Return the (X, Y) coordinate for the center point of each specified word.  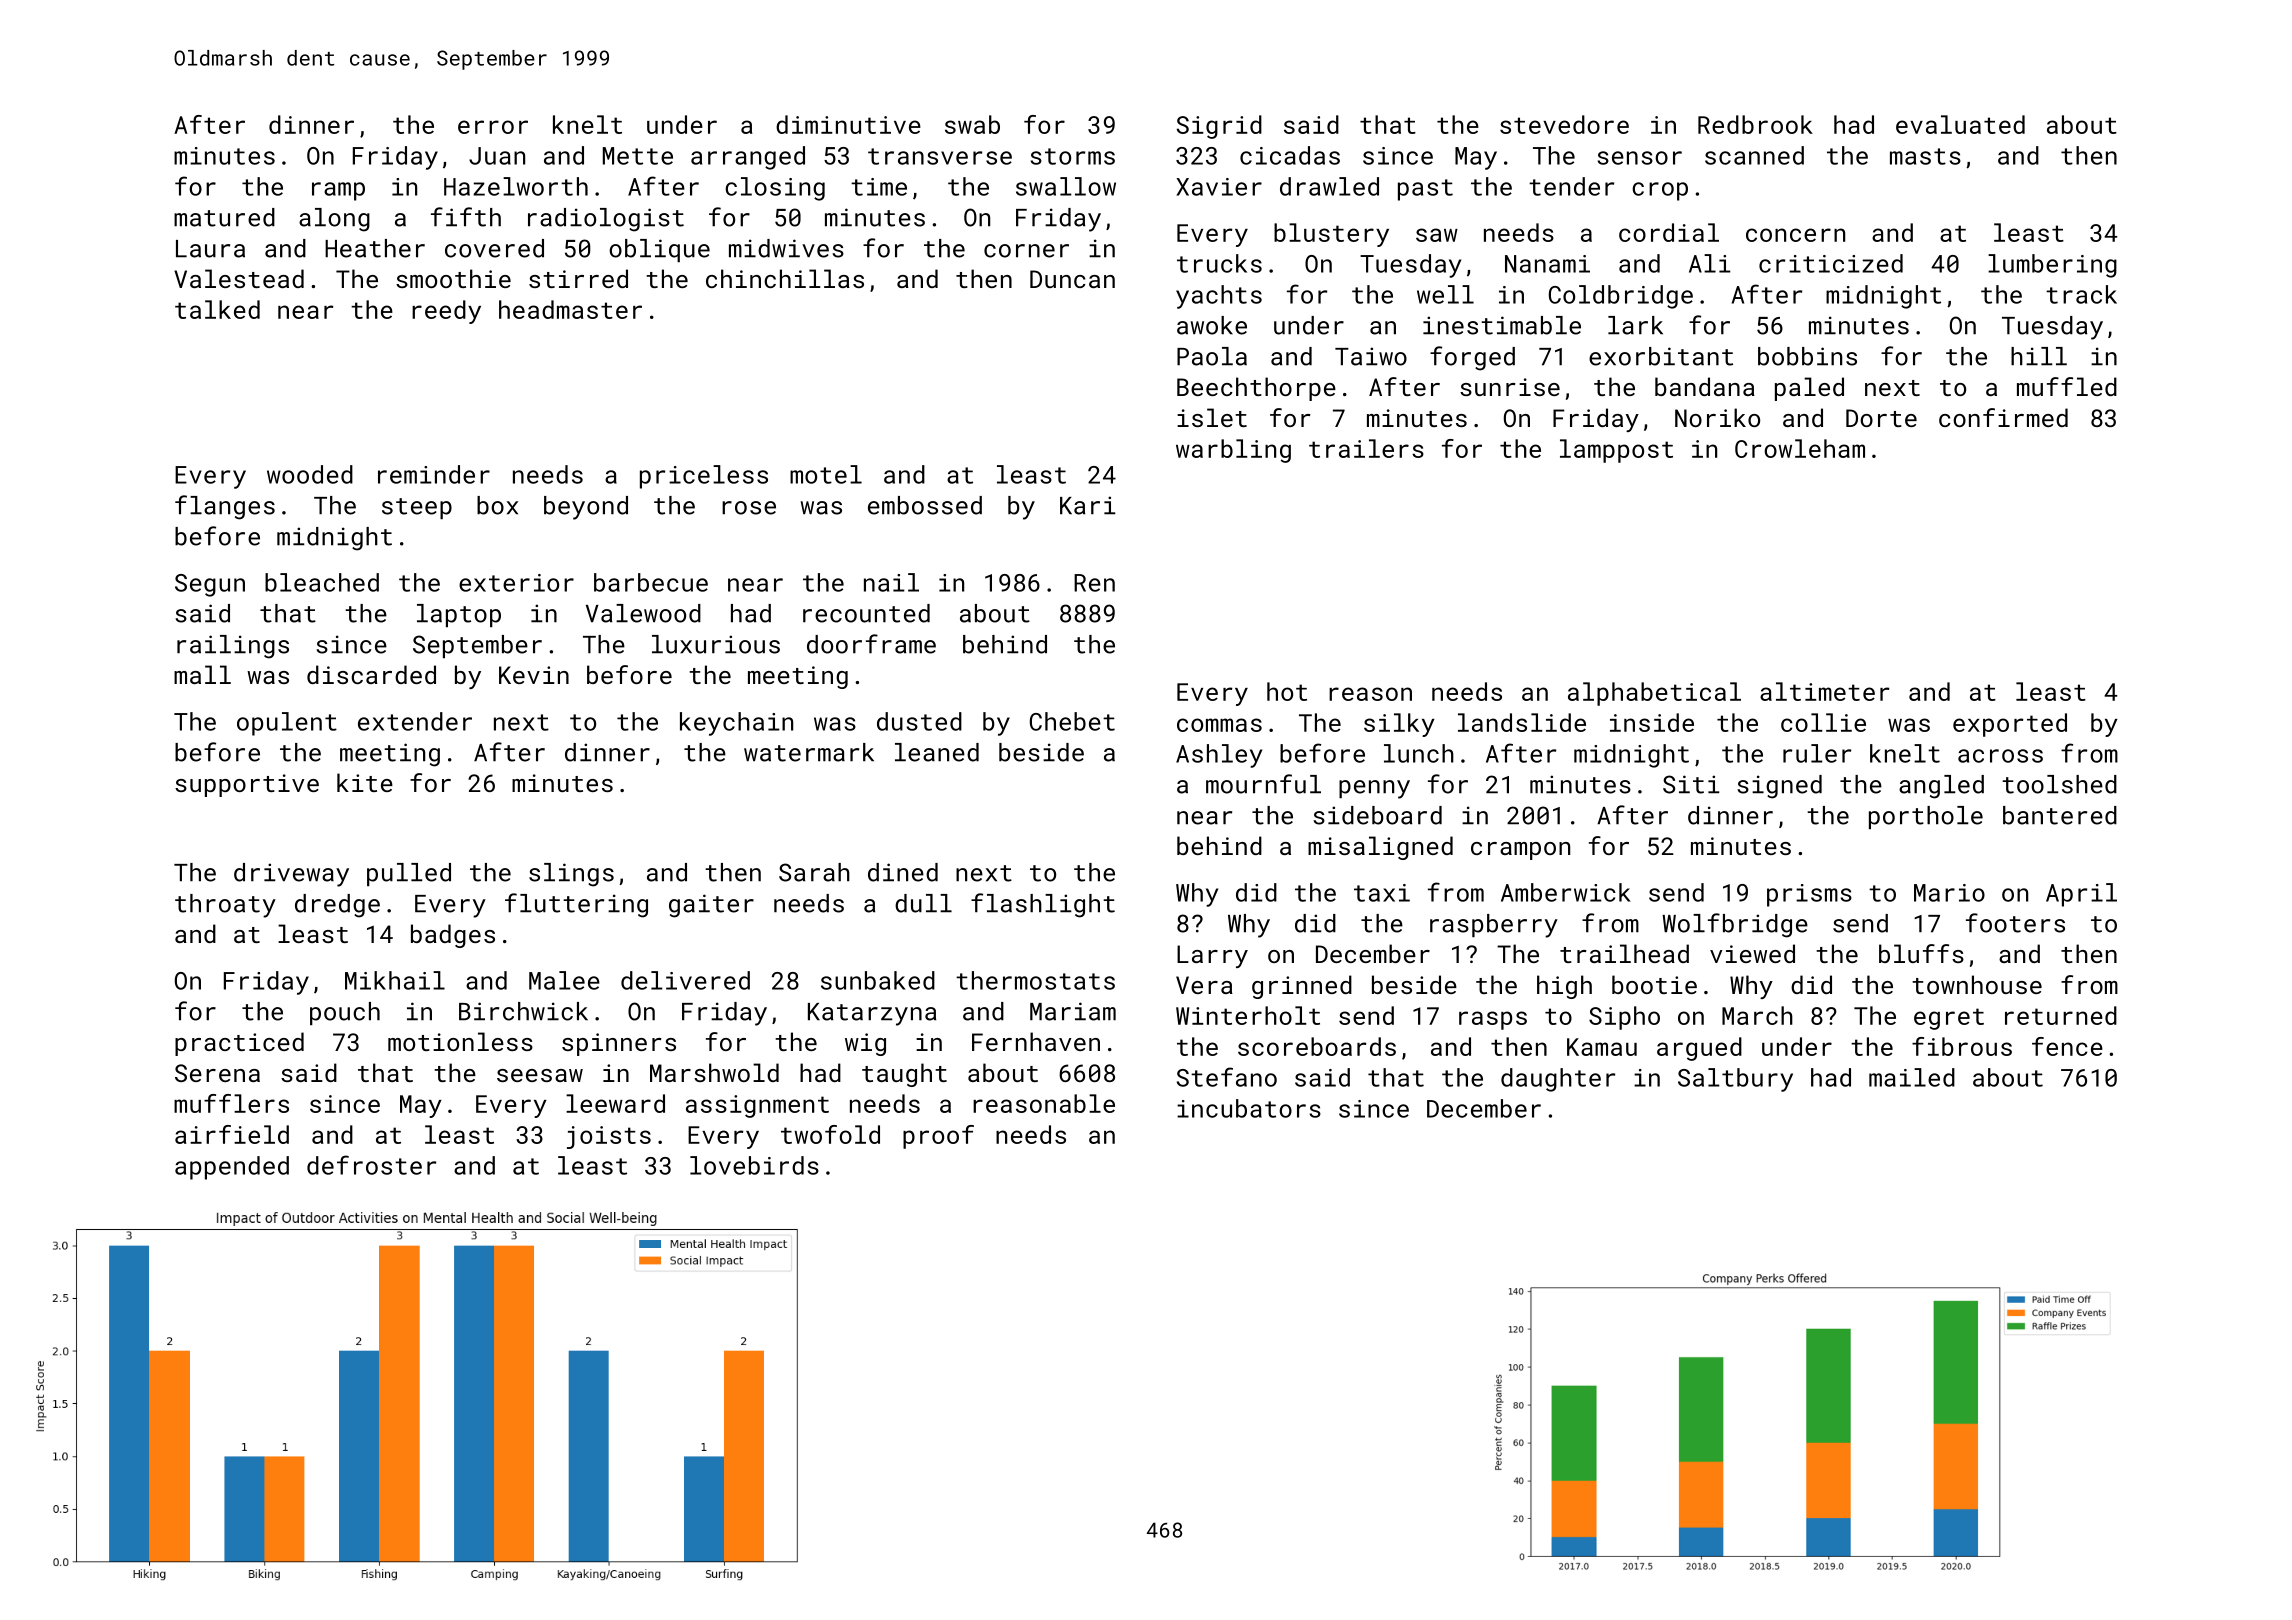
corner (1026, 251)
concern (1795, 235)
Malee (564, 980)
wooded (310, 474)
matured (224, 217)
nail (891, 582)
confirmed (2003, 417)
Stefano (1227, 1077)
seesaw (540, 1075)
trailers (1366, 448)
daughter (1558, 1080)
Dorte (1881, 418)
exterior (516, 583)
